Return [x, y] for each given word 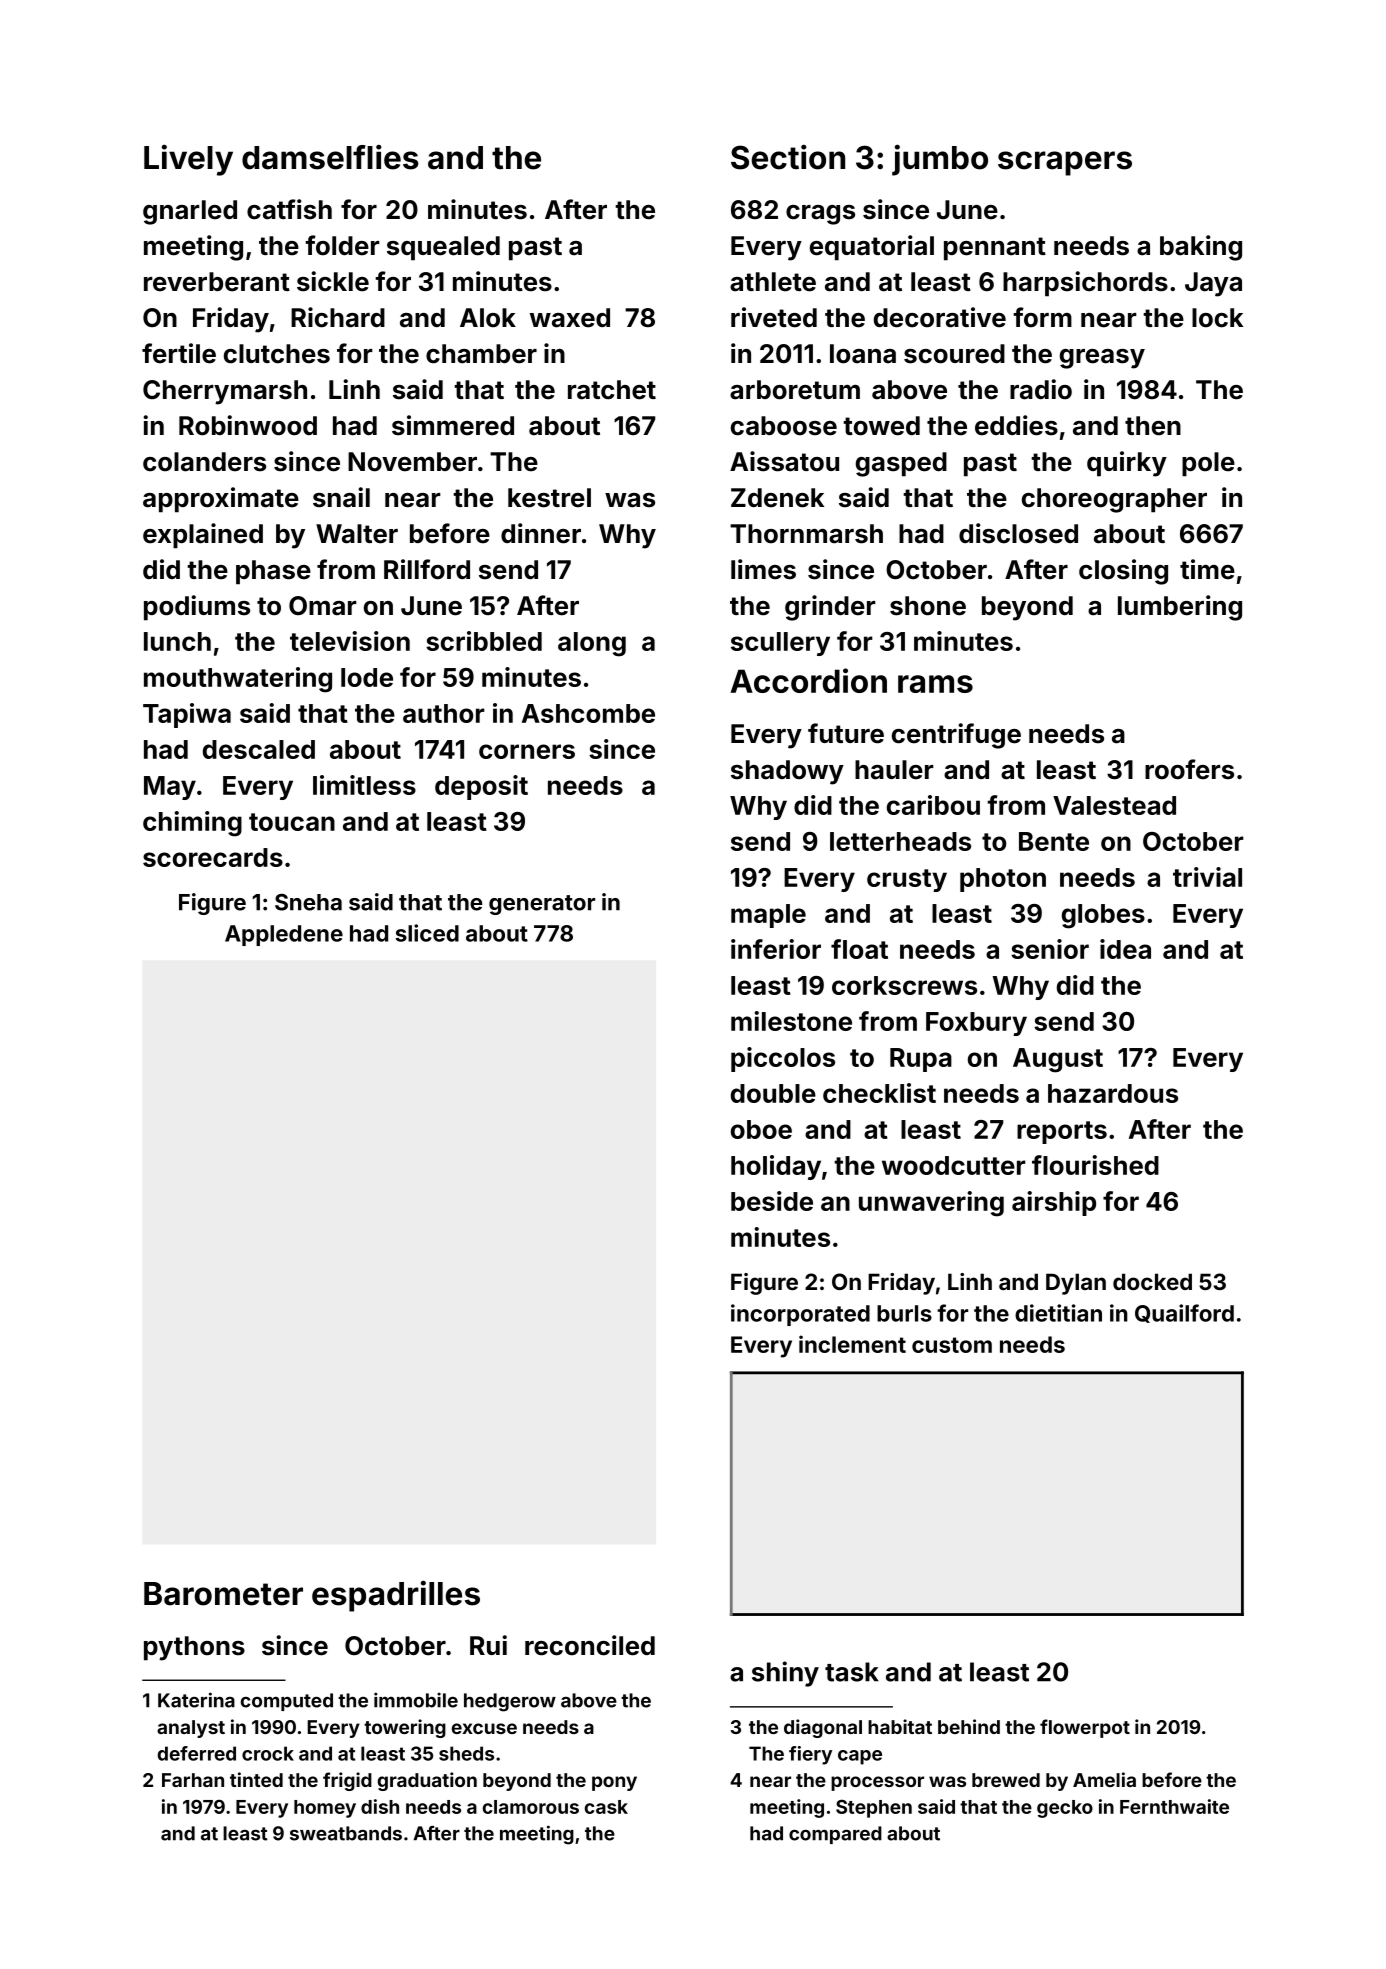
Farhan [193, 1780]
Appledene [284, 935]
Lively [188, 160]
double [773, 1093]
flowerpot [1085, 1728]
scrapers [1065, 163]
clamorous [531, 1807]
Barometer [223, 1594]
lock [1217, 318]
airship [1054, 1203]
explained [203, 536]
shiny [785, 1674]
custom [952, 1345]
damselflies [330, 157]
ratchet [612, 390]
